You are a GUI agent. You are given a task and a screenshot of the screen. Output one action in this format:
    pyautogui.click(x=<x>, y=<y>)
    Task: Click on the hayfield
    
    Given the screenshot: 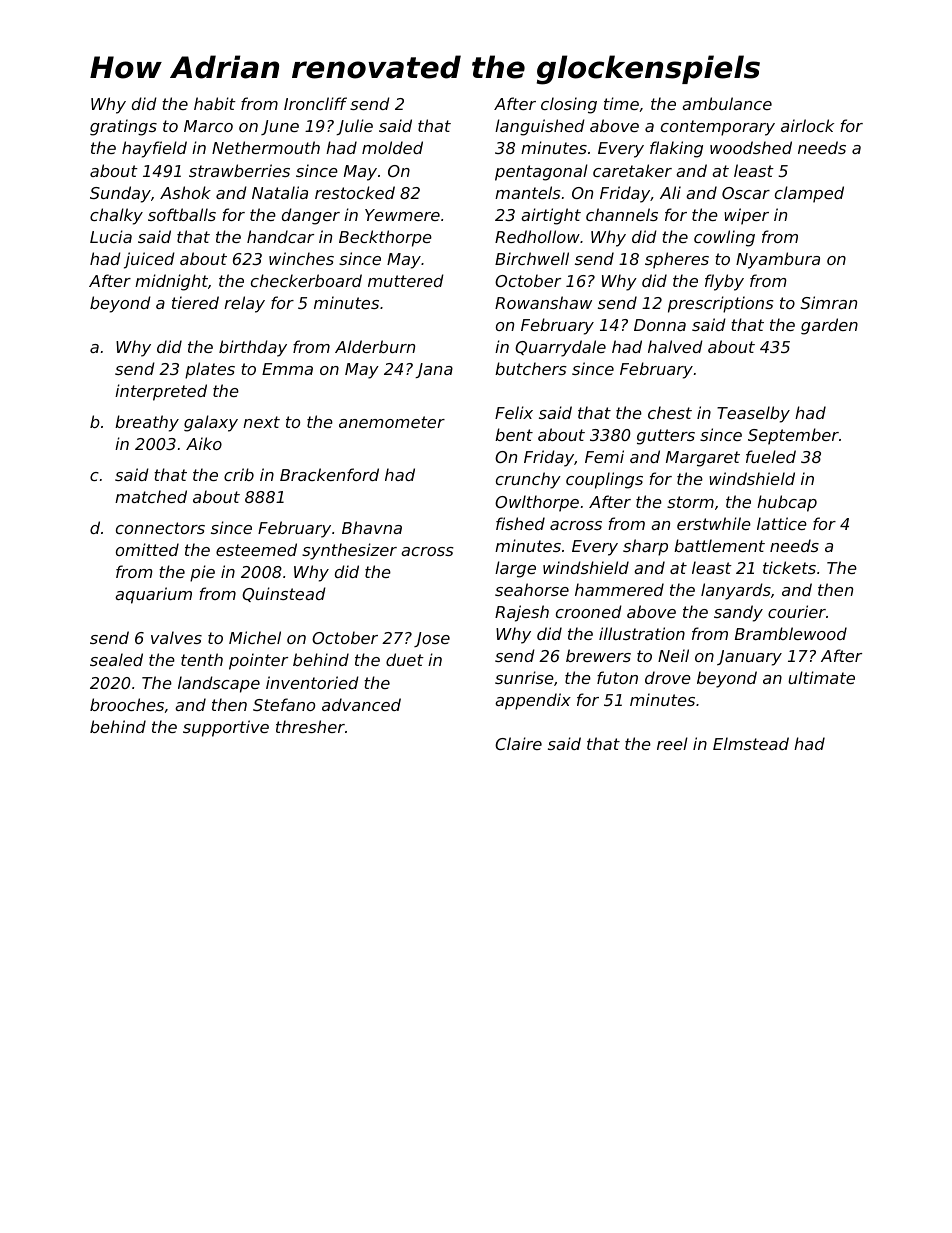 What is the action you would take?
    pyautogui.click(x=154, y=149)
